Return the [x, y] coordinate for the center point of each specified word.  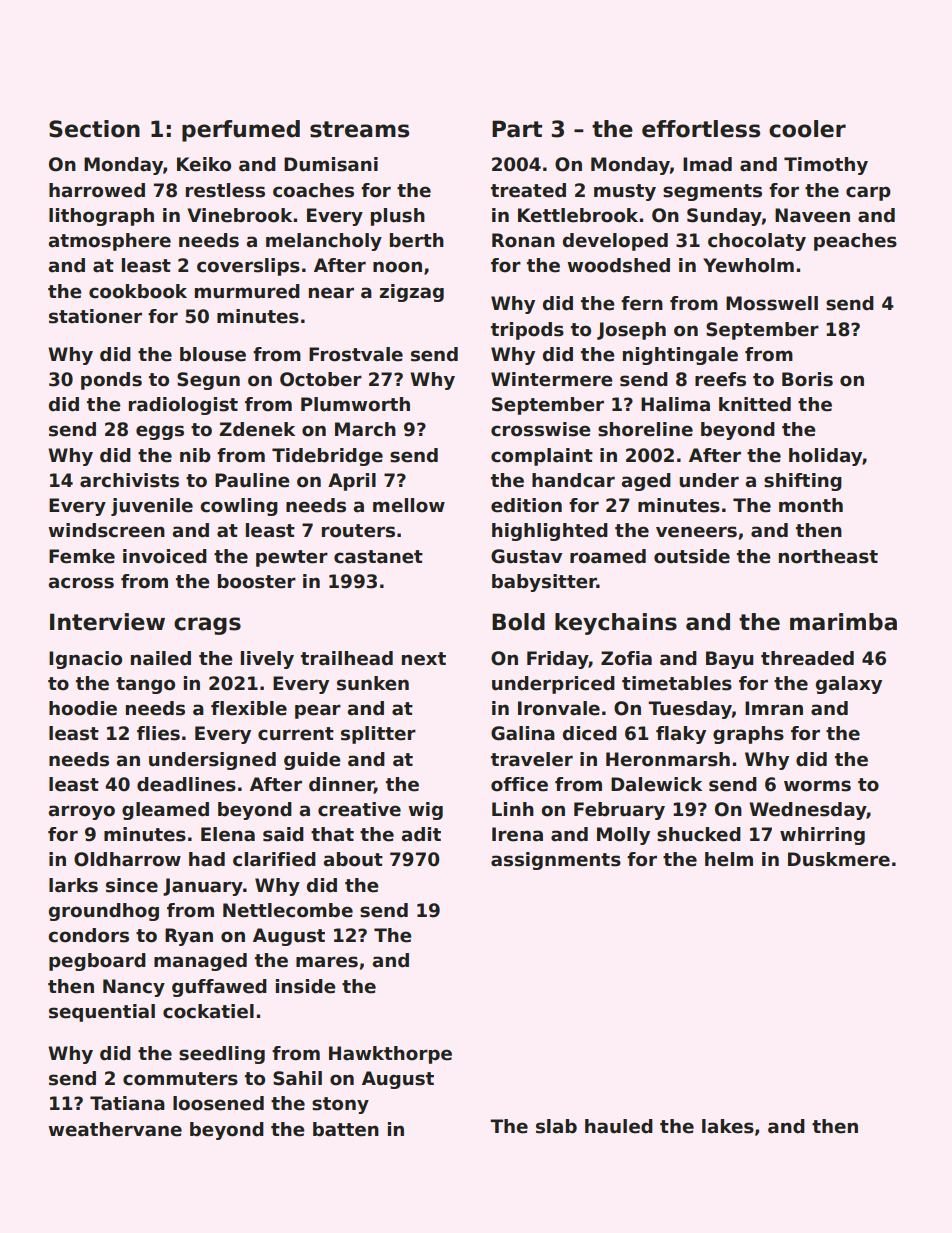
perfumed [241, 131]
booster [257, 581]
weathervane [115, 1129]
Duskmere [839, 859]
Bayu [730, 660]
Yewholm [748, 265]
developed [615, 242]
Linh [513, 809]
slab [556, 1126]
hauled [619, 1126]
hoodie [83, 708]
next [424, 659]
